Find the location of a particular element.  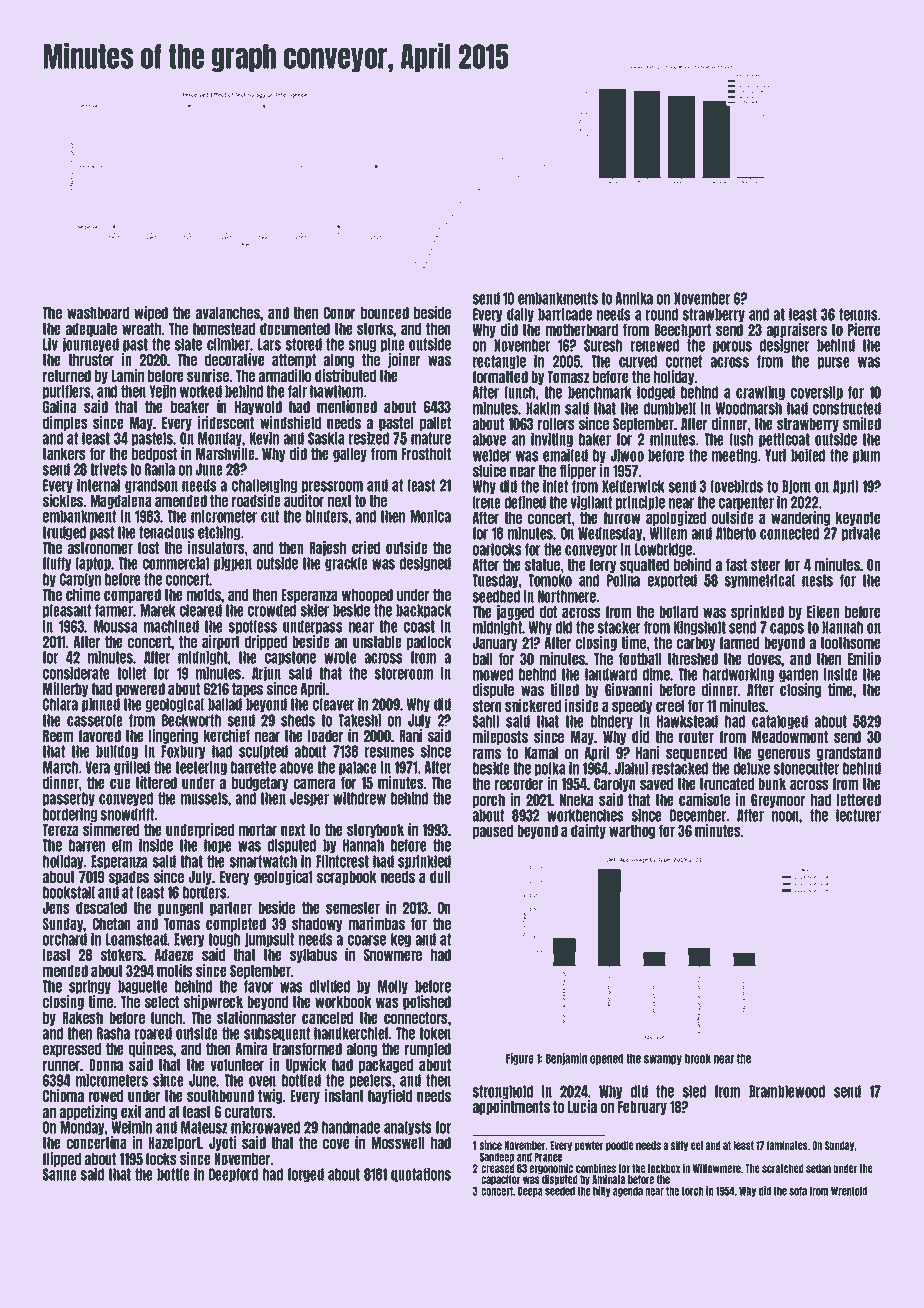

brook is located at coordinates (698, 1058).
